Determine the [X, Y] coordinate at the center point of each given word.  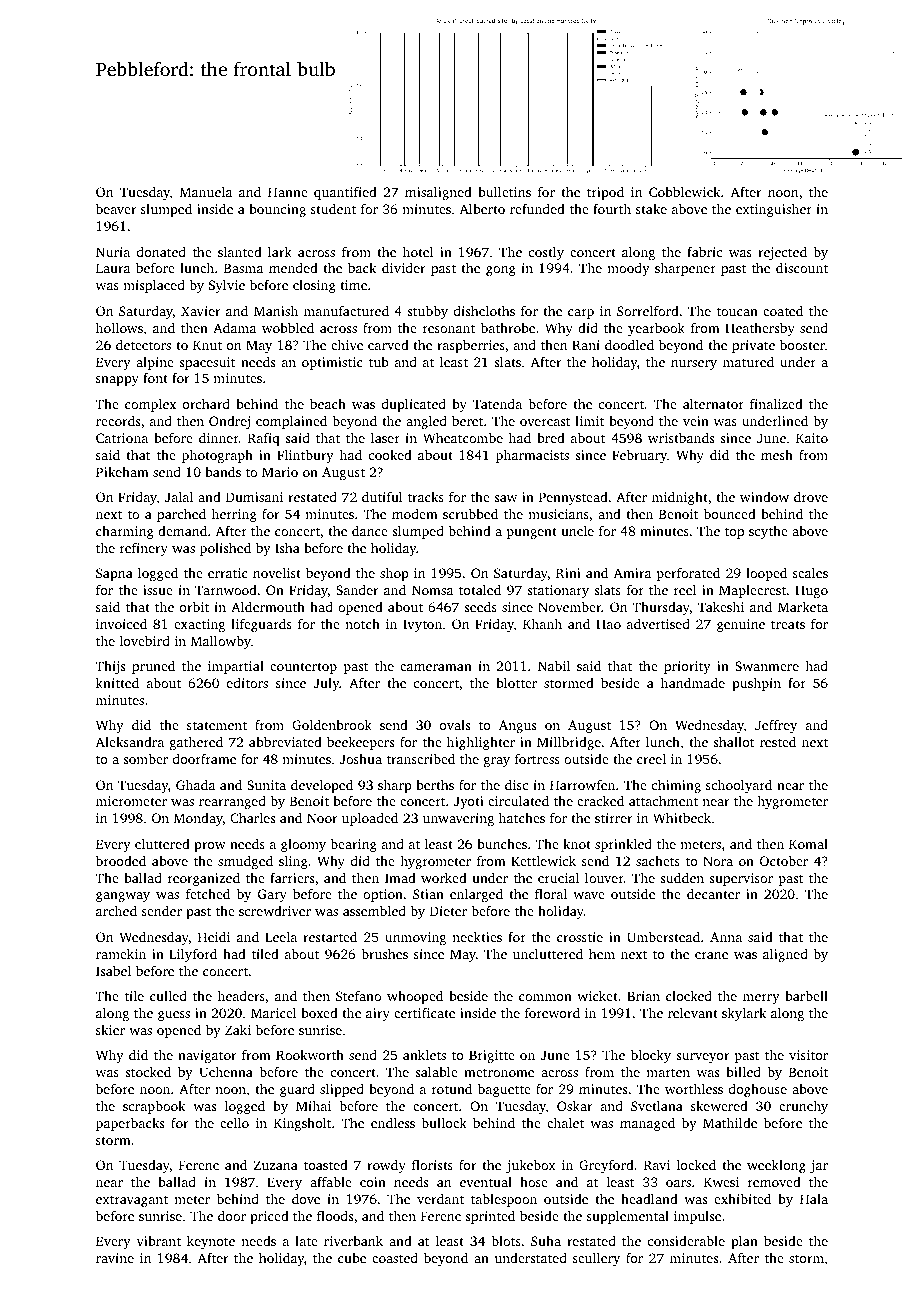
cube [352, 1258]
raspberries [471, 346]
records [118, 421]
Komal [808, 844]
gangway [123, 897]
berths [435, 785]
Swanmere [767, 666]
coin [373, 1182]
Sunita [266, 785]
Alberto [482, 209]
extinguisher [774, 210]
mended [293, 268]
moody [628, 269]
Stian [428, 894]
